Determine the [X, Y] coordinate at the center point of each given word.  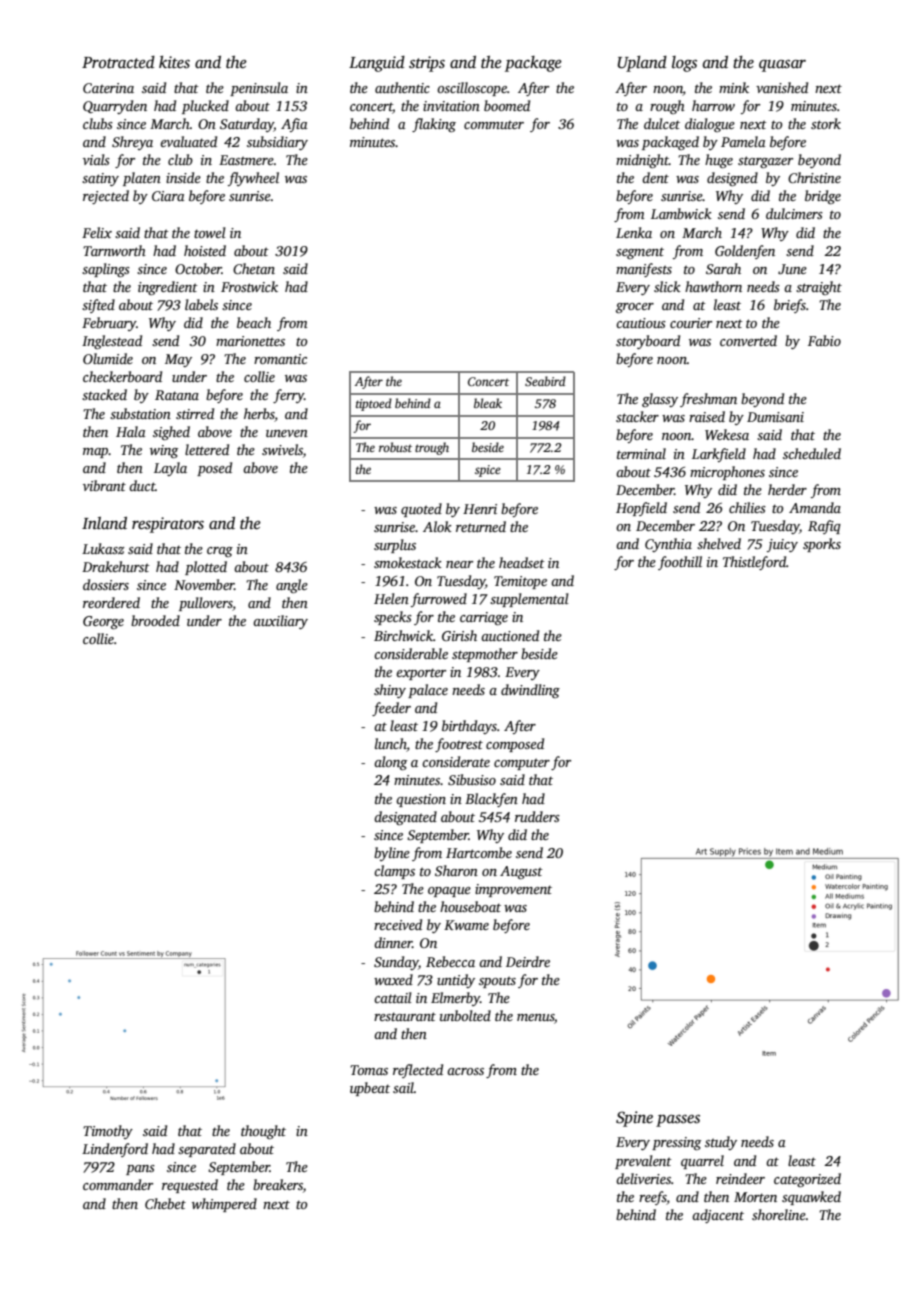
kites [174, 62]
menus [535, 1017]
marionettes [250, 341]
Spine [634, 1119]
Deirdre [528, 961]
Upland [642, 64]
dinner [393, 942]
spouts [497, 982]
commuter [494, 124]
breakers [278, 1184]
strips [427, 64]
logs [684, 64]
